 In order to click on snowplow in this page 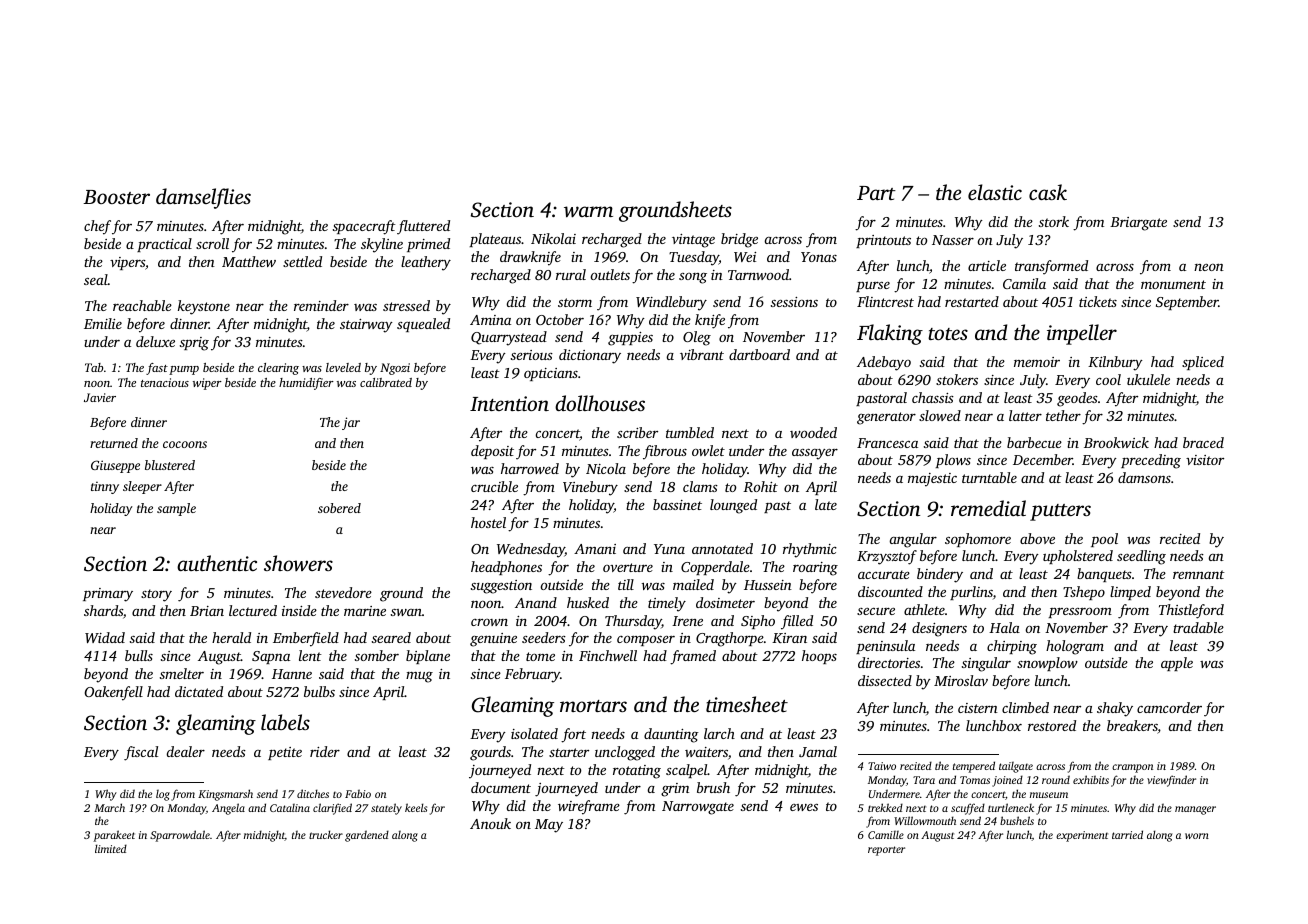, I will do `click(1047, 664)`.
